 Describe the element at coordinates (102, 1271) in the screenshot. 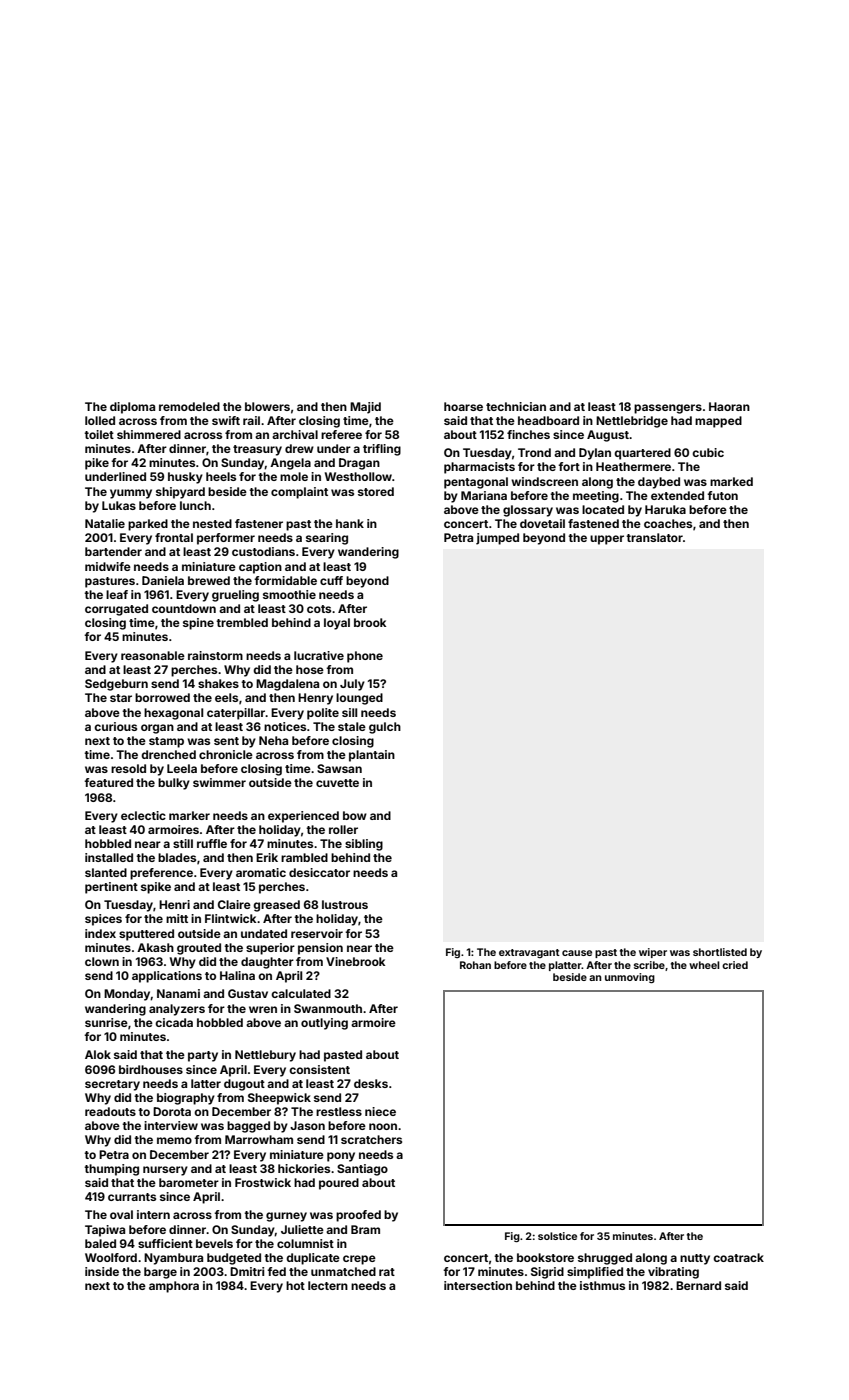

I see `inside` at that location.
